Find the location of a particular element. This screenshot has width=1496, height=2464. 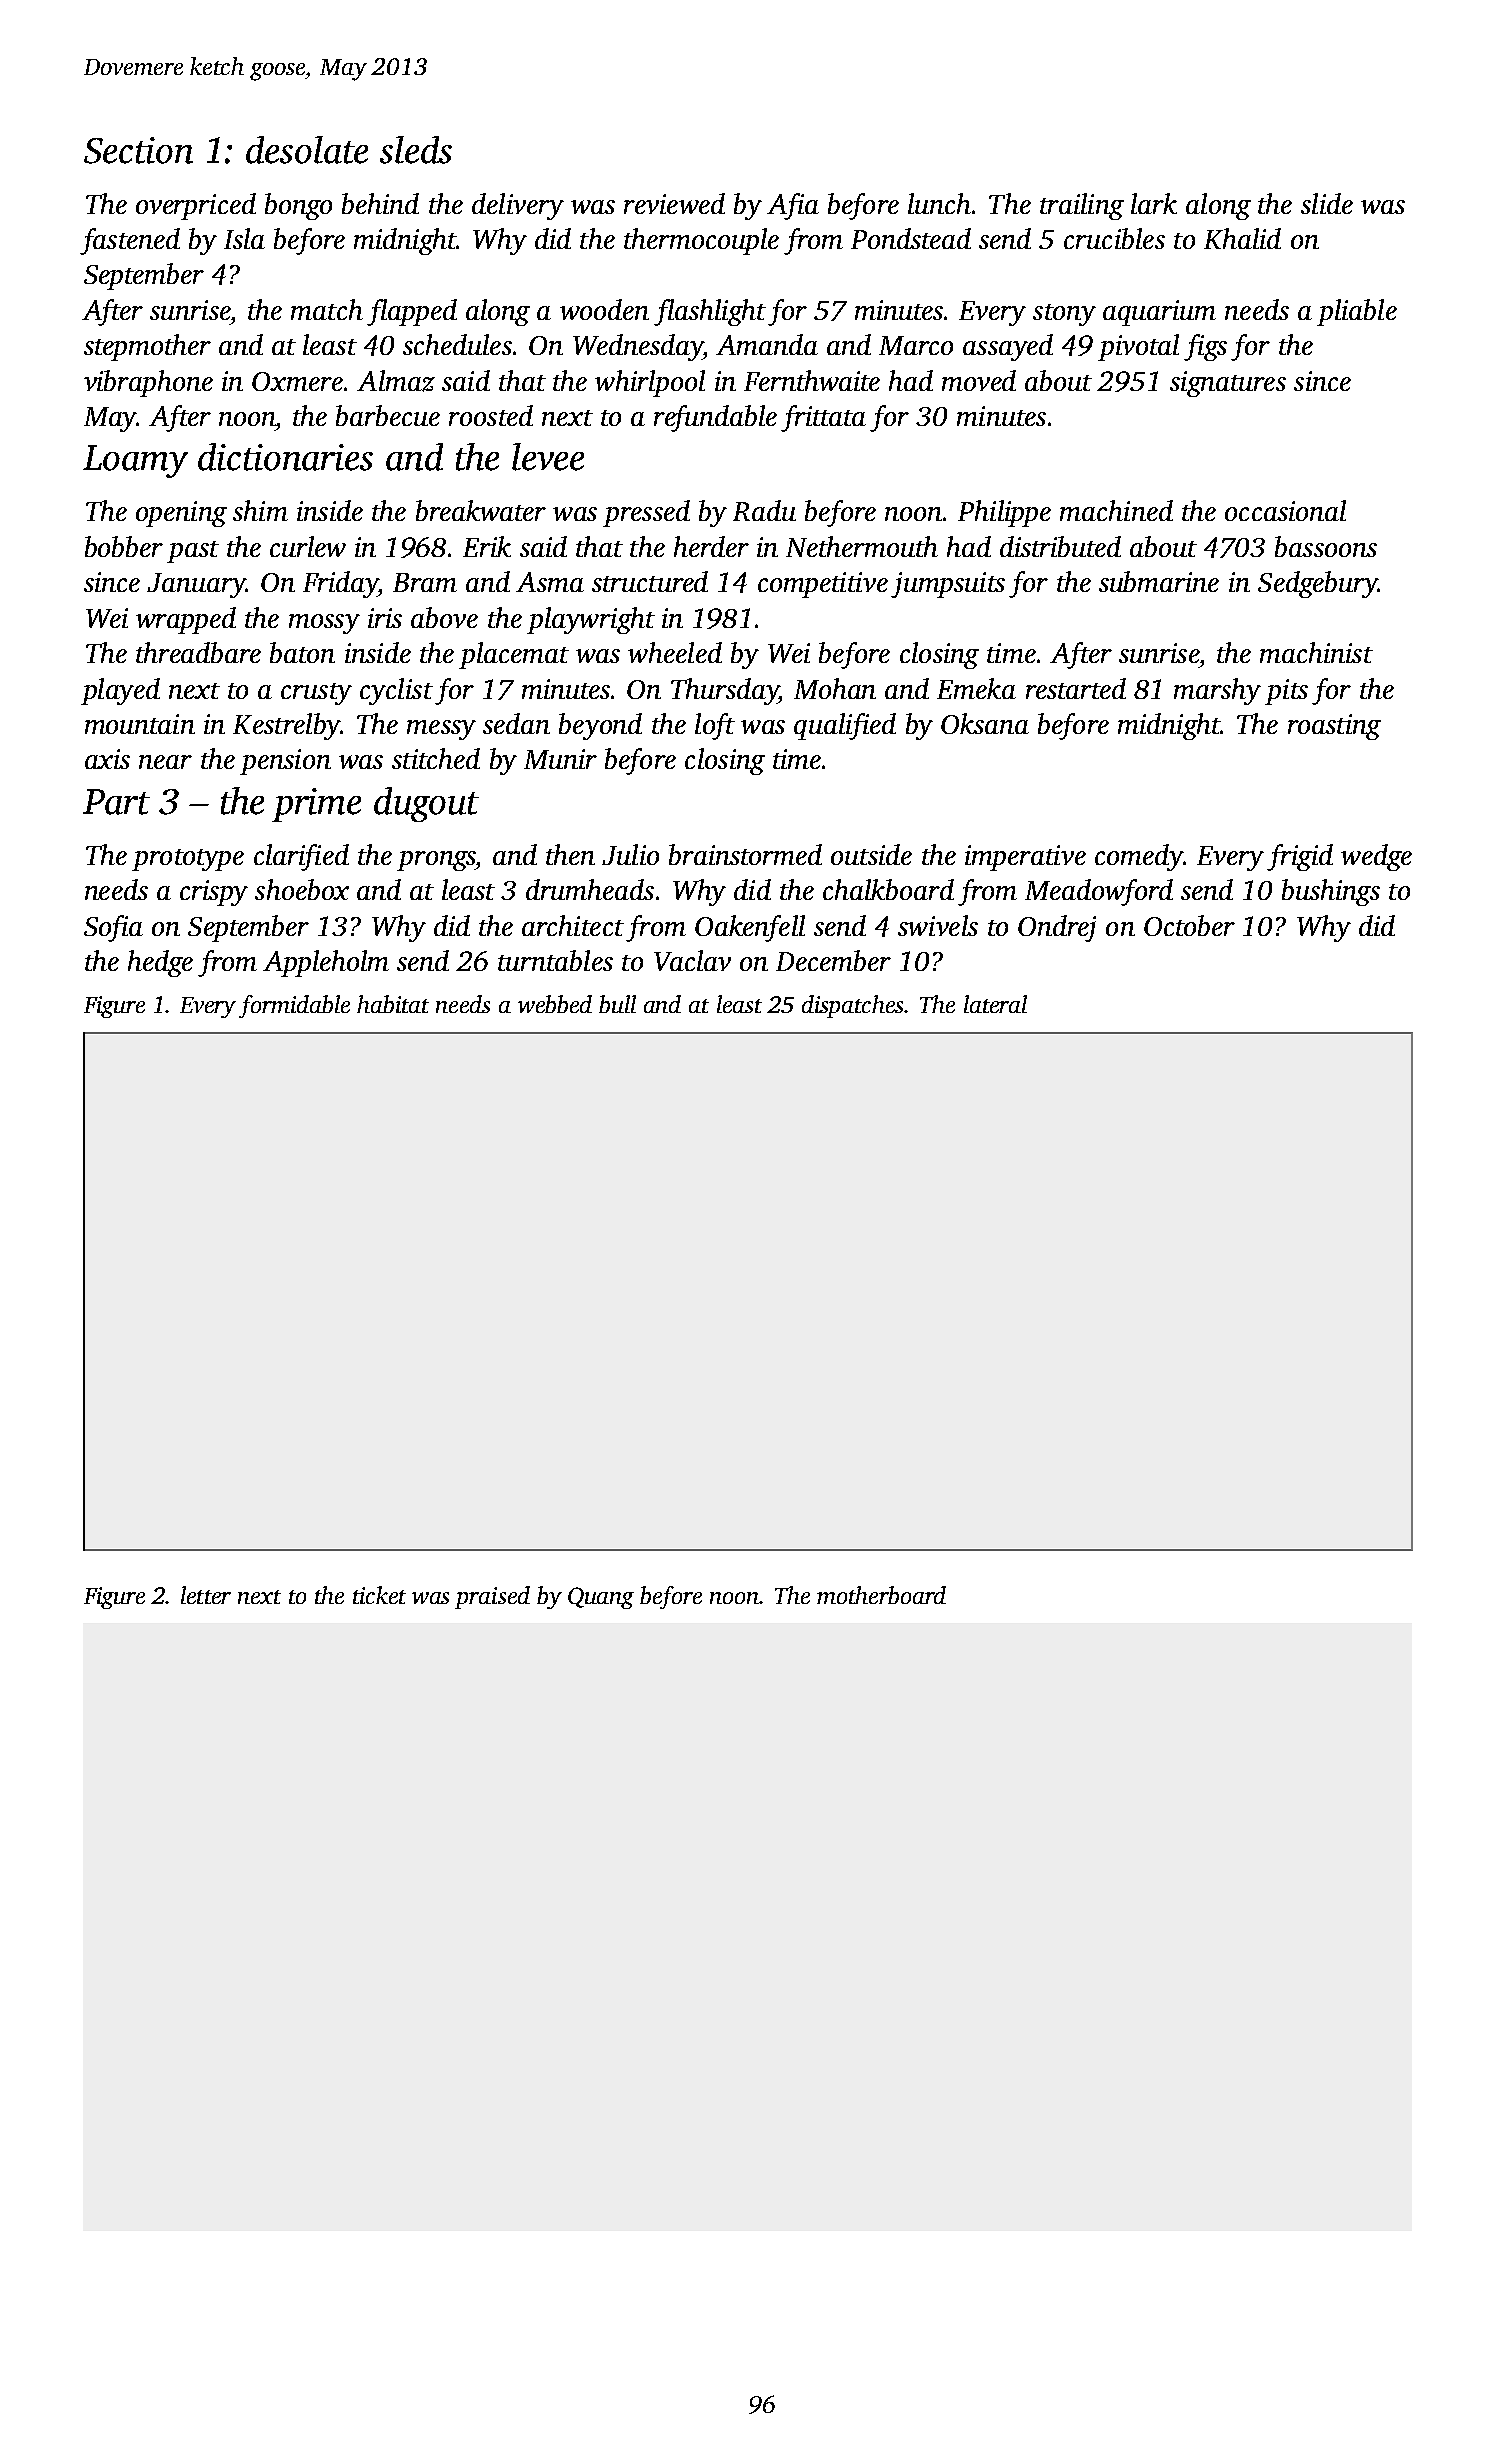

dugout is located at coordinates (426, 804).
